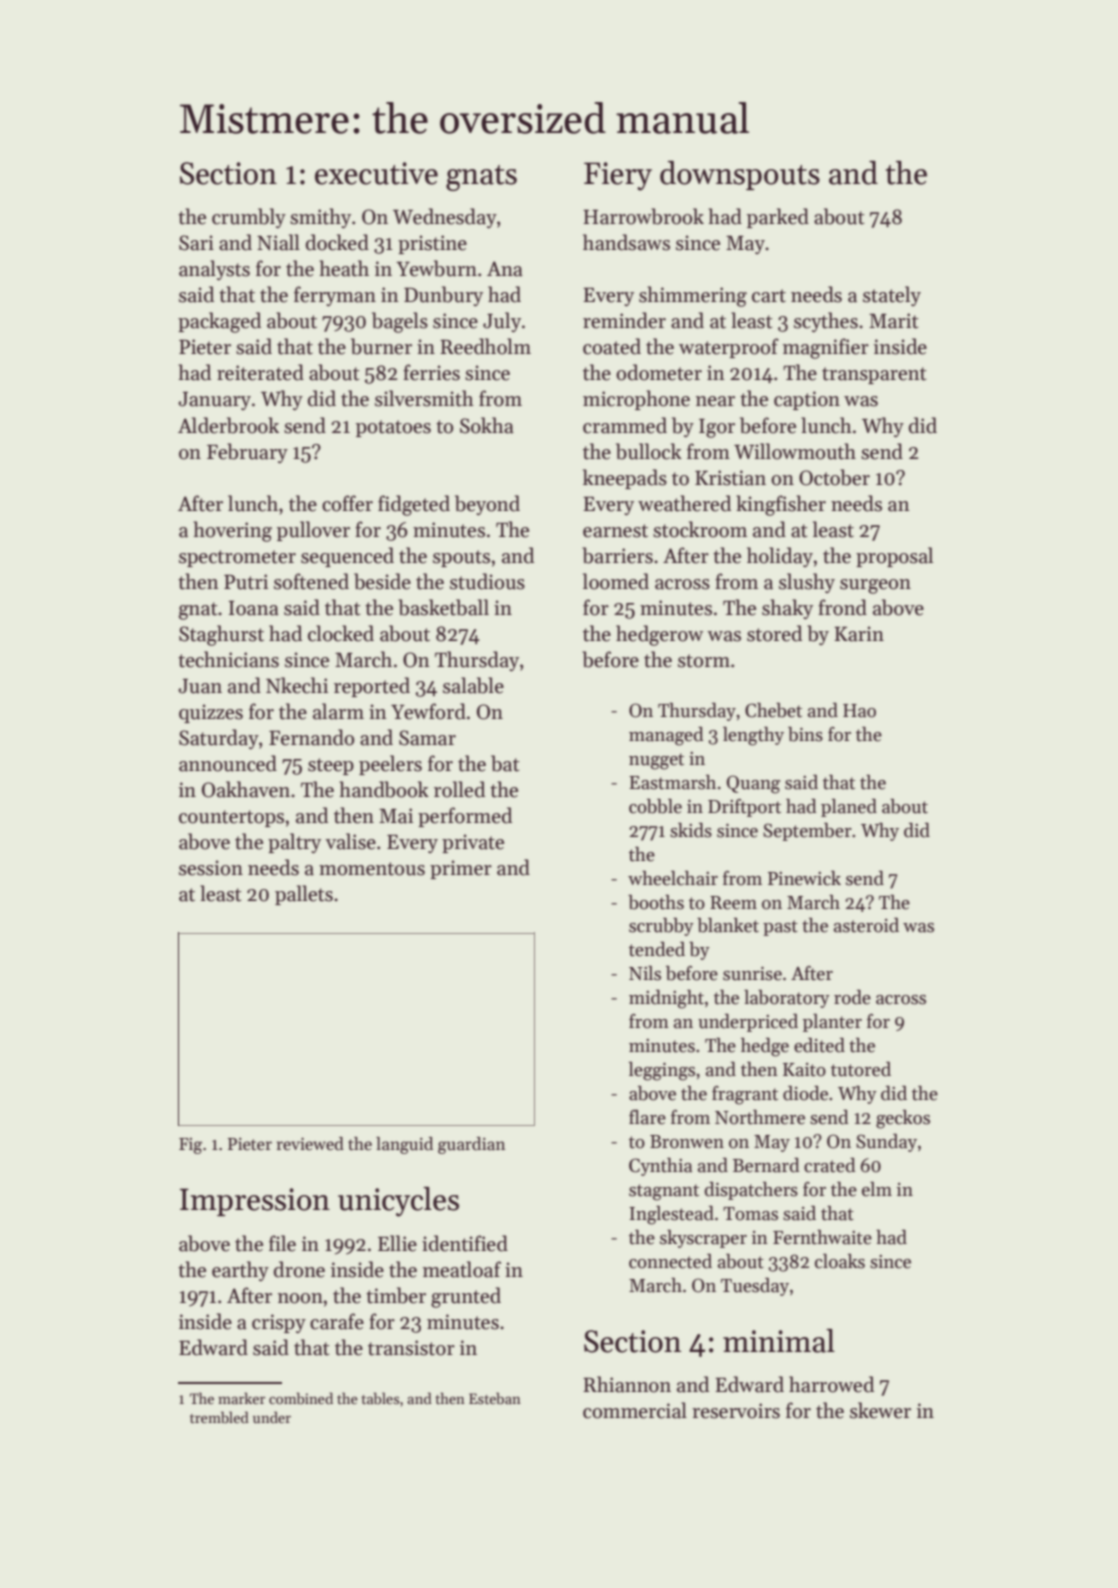 This screenshot has height=1588, width=1118. I want to click on executive, so click(376, 173).
